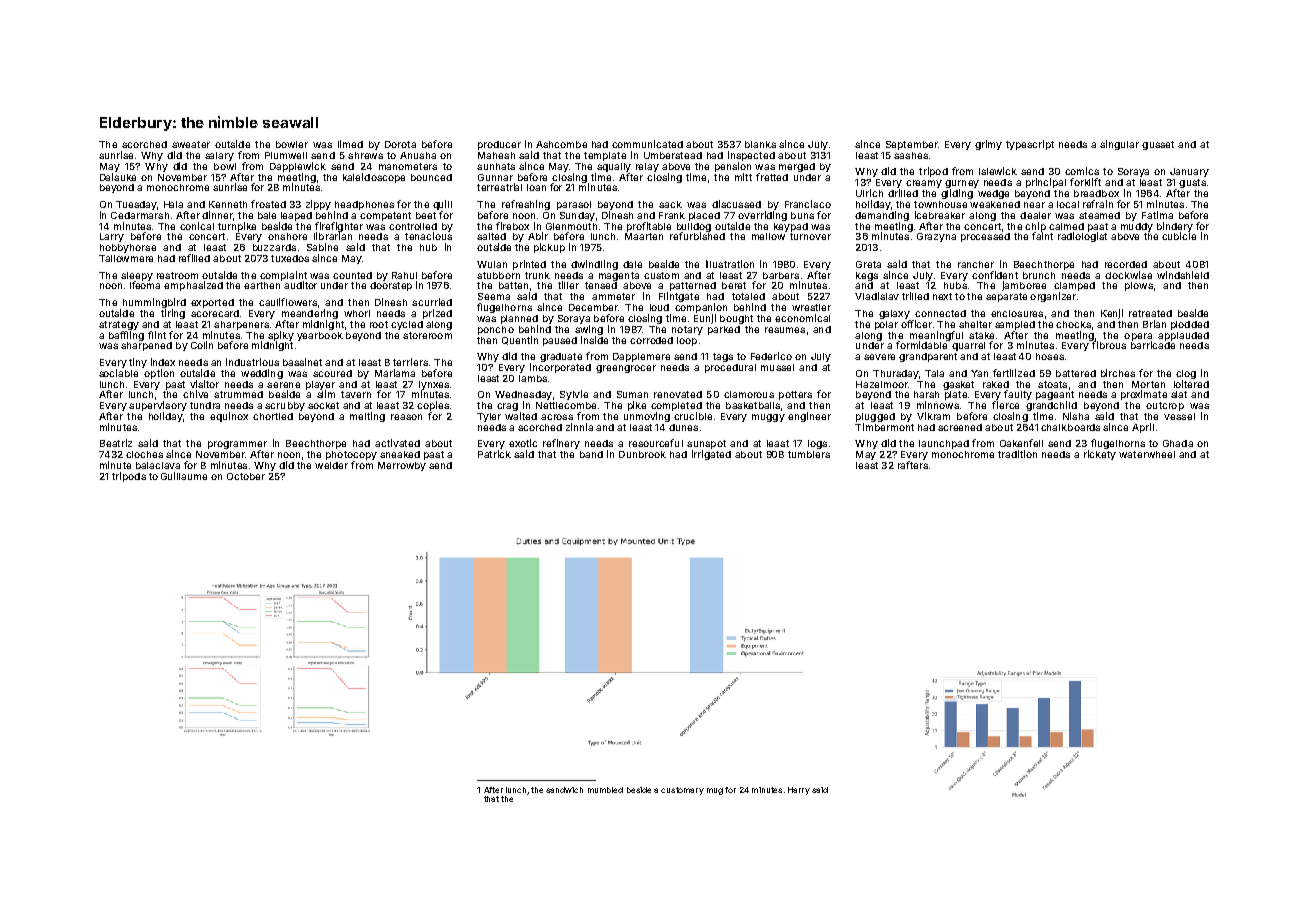 The width and height of the image is (1308, 924). I want to click on Merrowby, so click(402, 466).
